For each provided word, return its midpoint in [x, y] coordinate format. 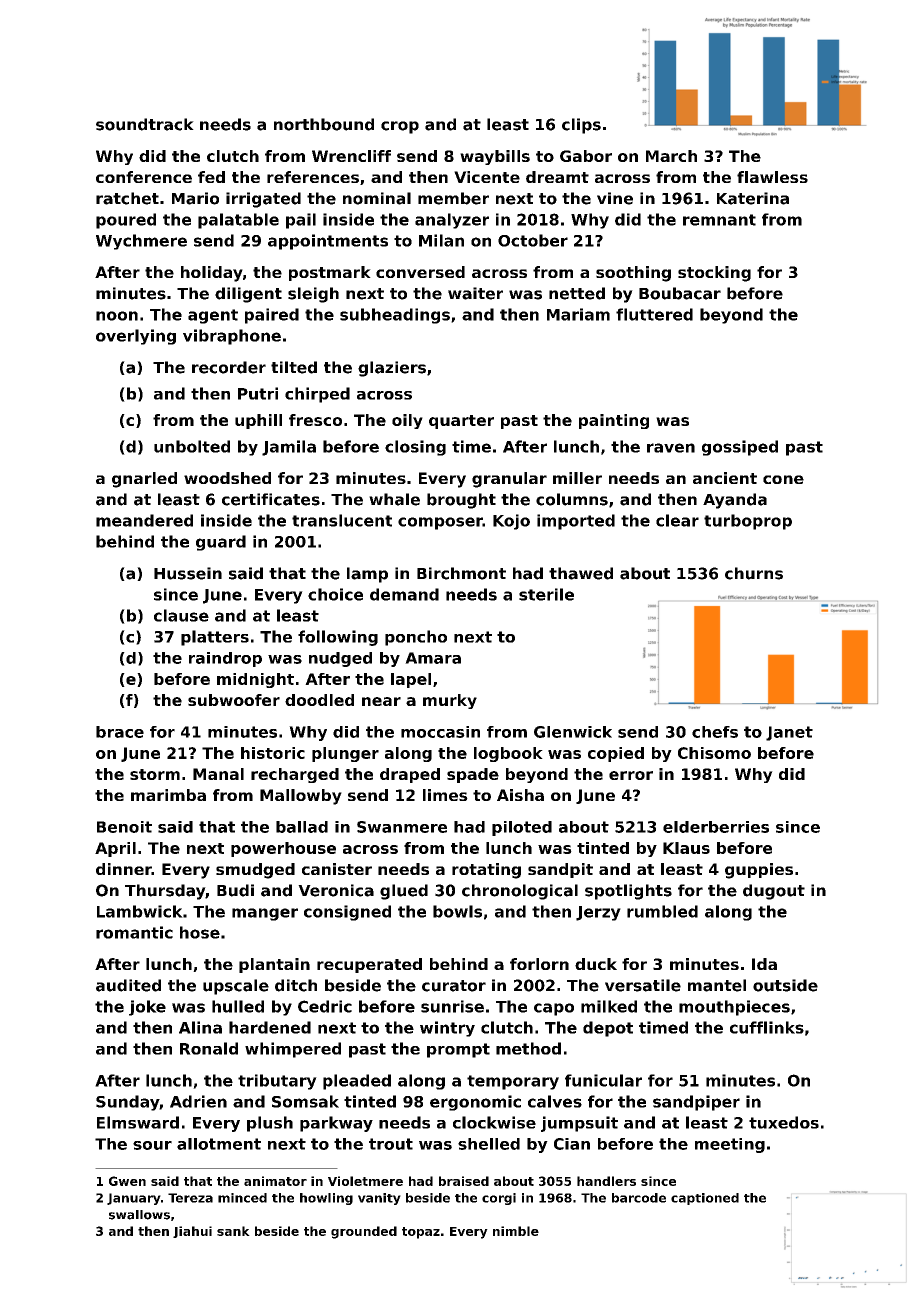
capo [554, 1009]
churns [754, 573]
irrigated [263, 200]
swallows [139, 1215]
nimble [516, 1231]
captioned [705, 1199]
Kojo [511, 522]
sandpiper [696, 1103]
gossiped [740, 448]
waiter [475, 293]
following [338, 638]
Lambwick [140, 911]
